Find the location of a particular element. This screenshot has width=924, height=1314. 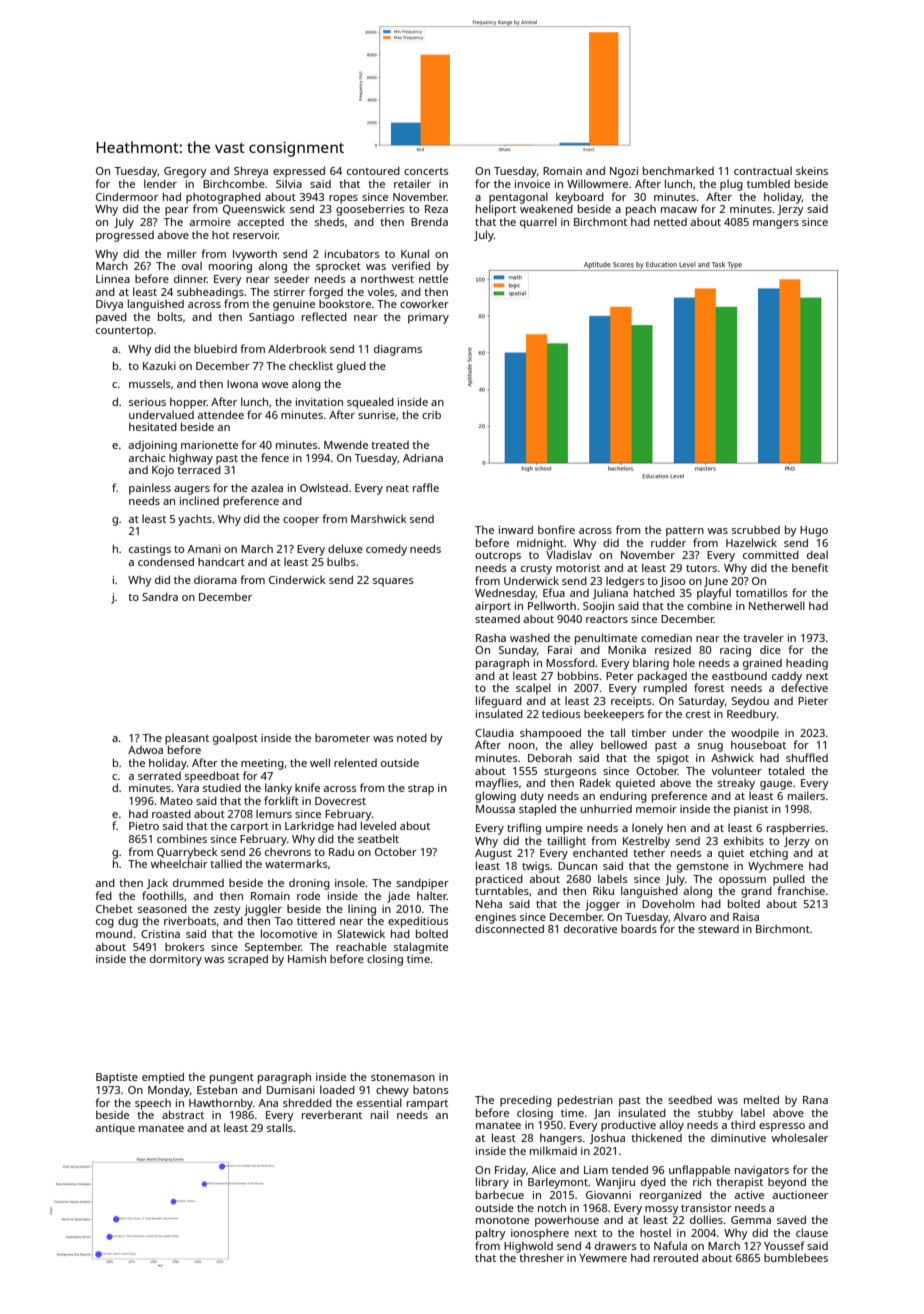

Baptiste is located at coordinates (117, 1078).
